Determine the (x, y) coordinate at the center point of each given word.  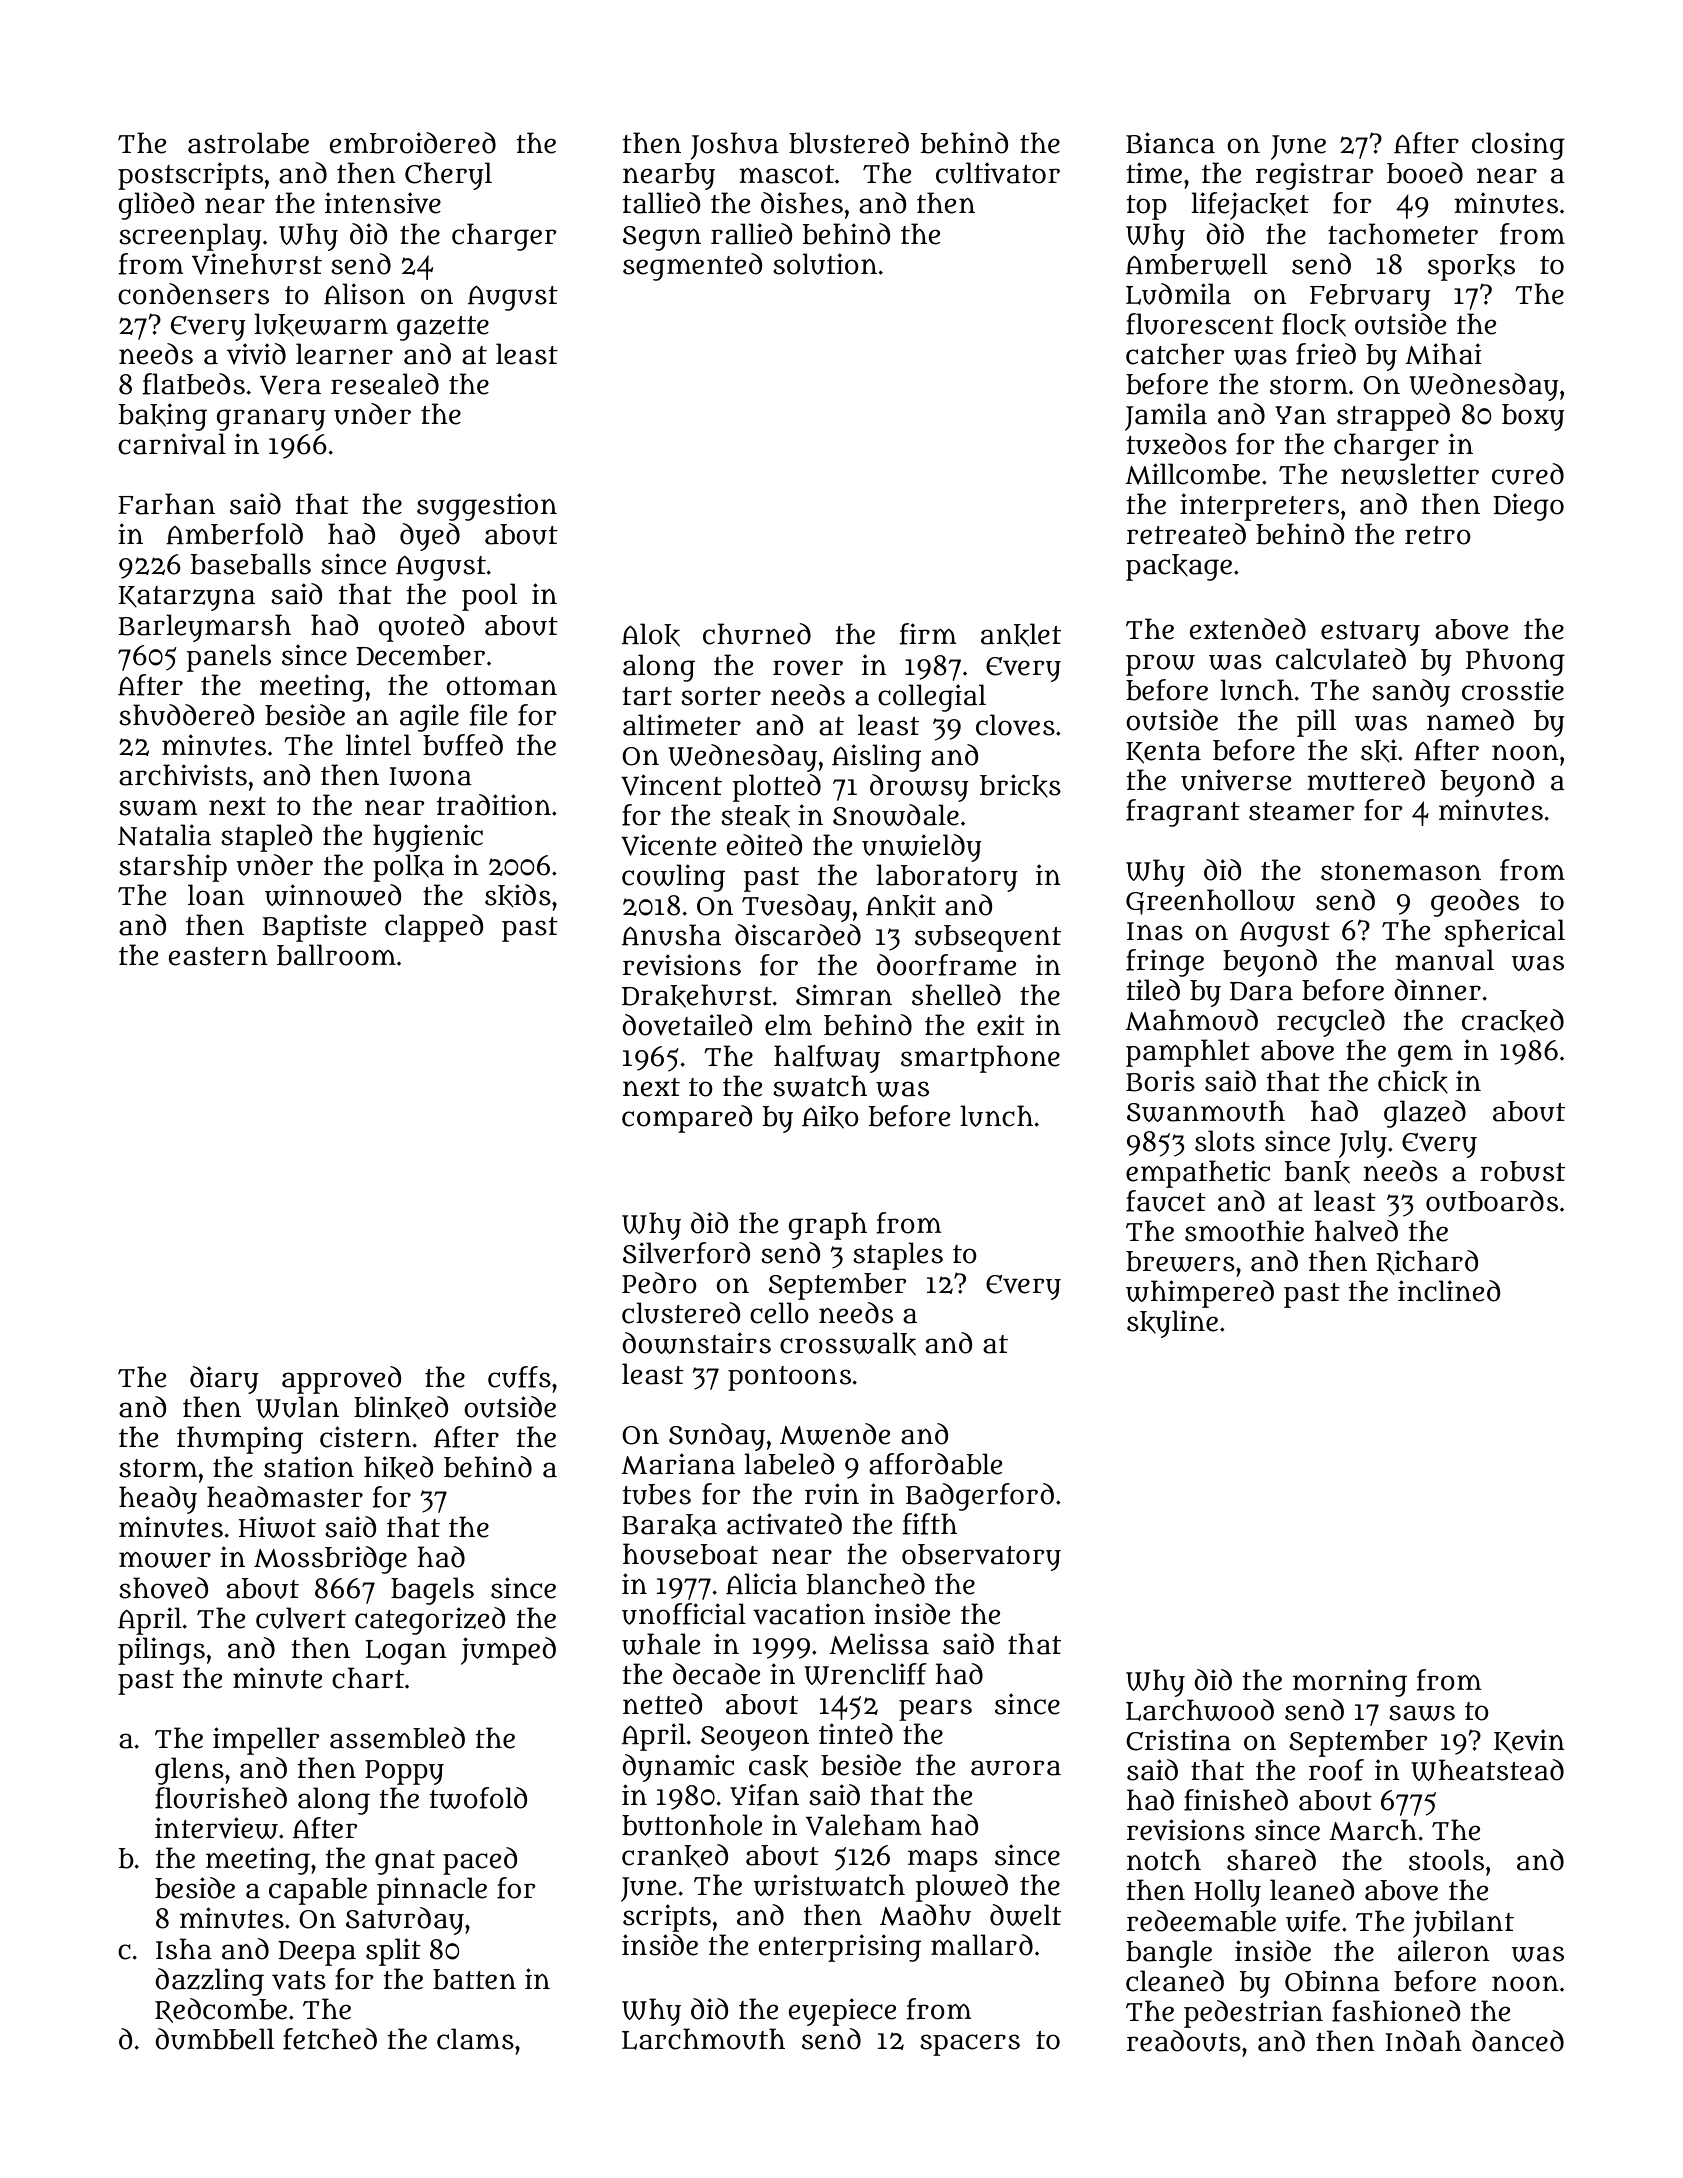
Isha (184, 1949)
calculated (1341, 659)
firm (928, 634)
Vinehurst (257, 264)
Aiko (830, 1117)
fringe (1165, 963)
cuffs (519, 1377)
